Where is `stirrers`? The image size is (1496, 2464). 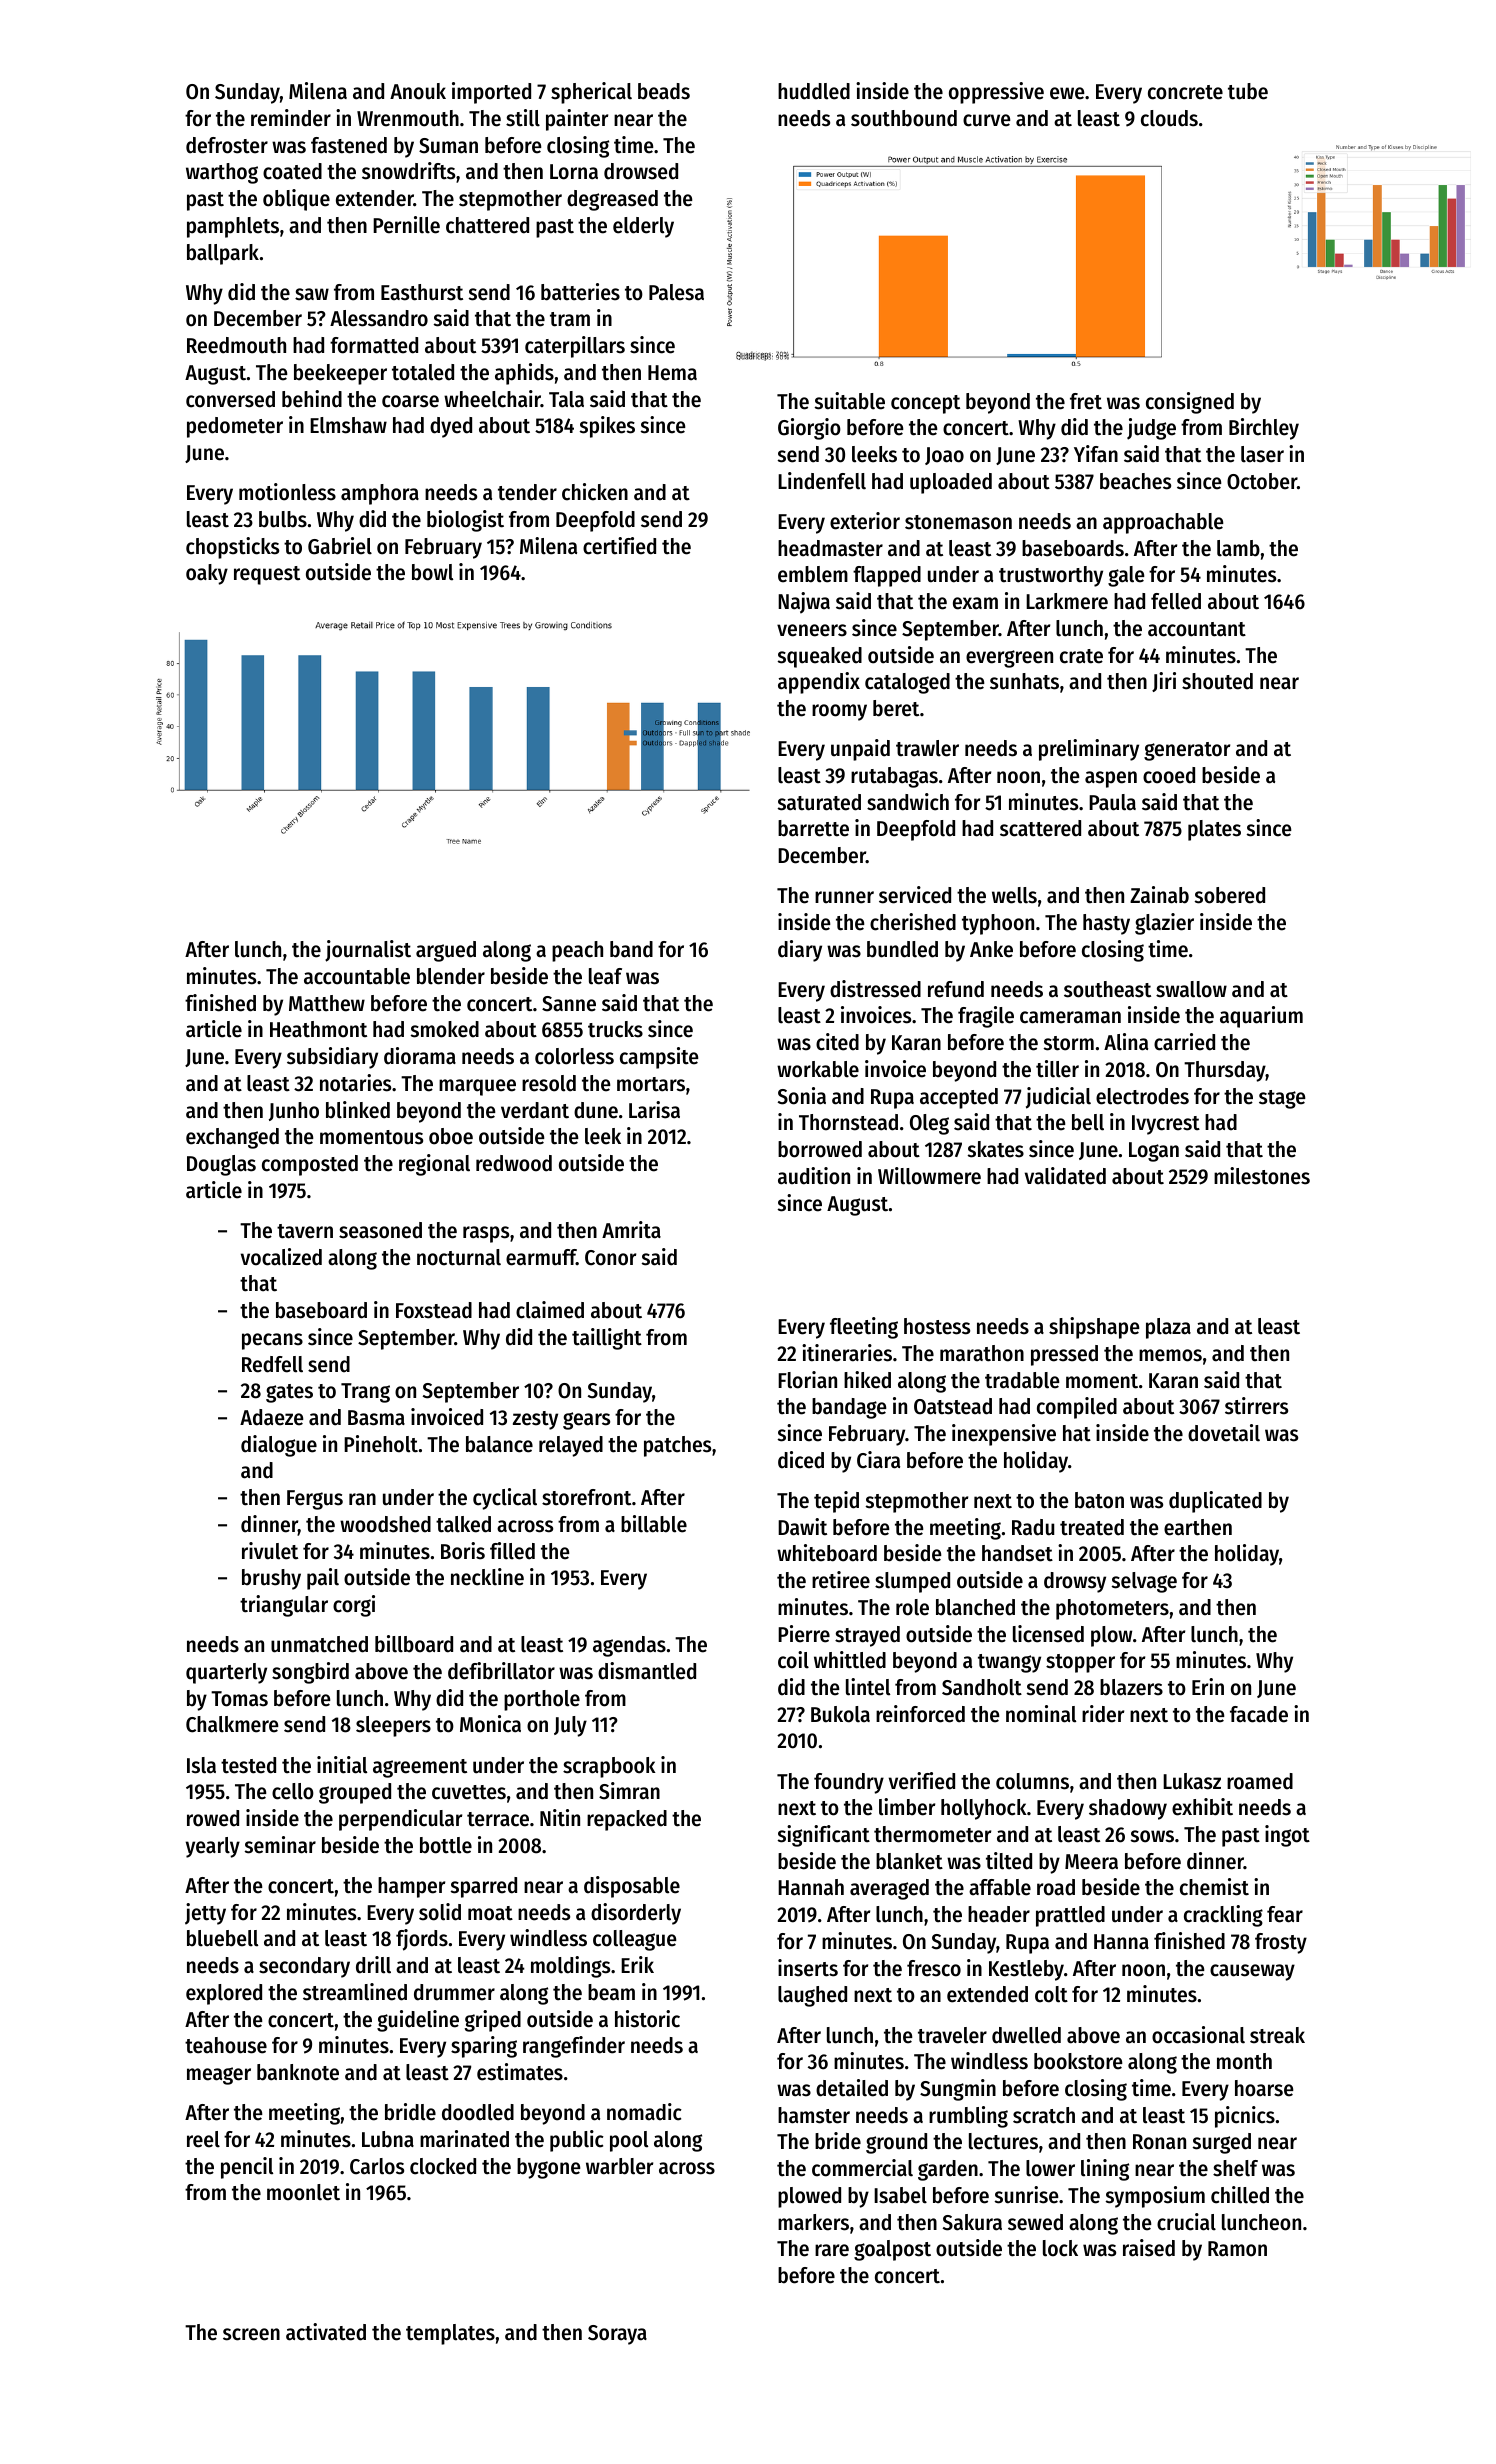 stirrers is located at coordinates (1256, 1406).
